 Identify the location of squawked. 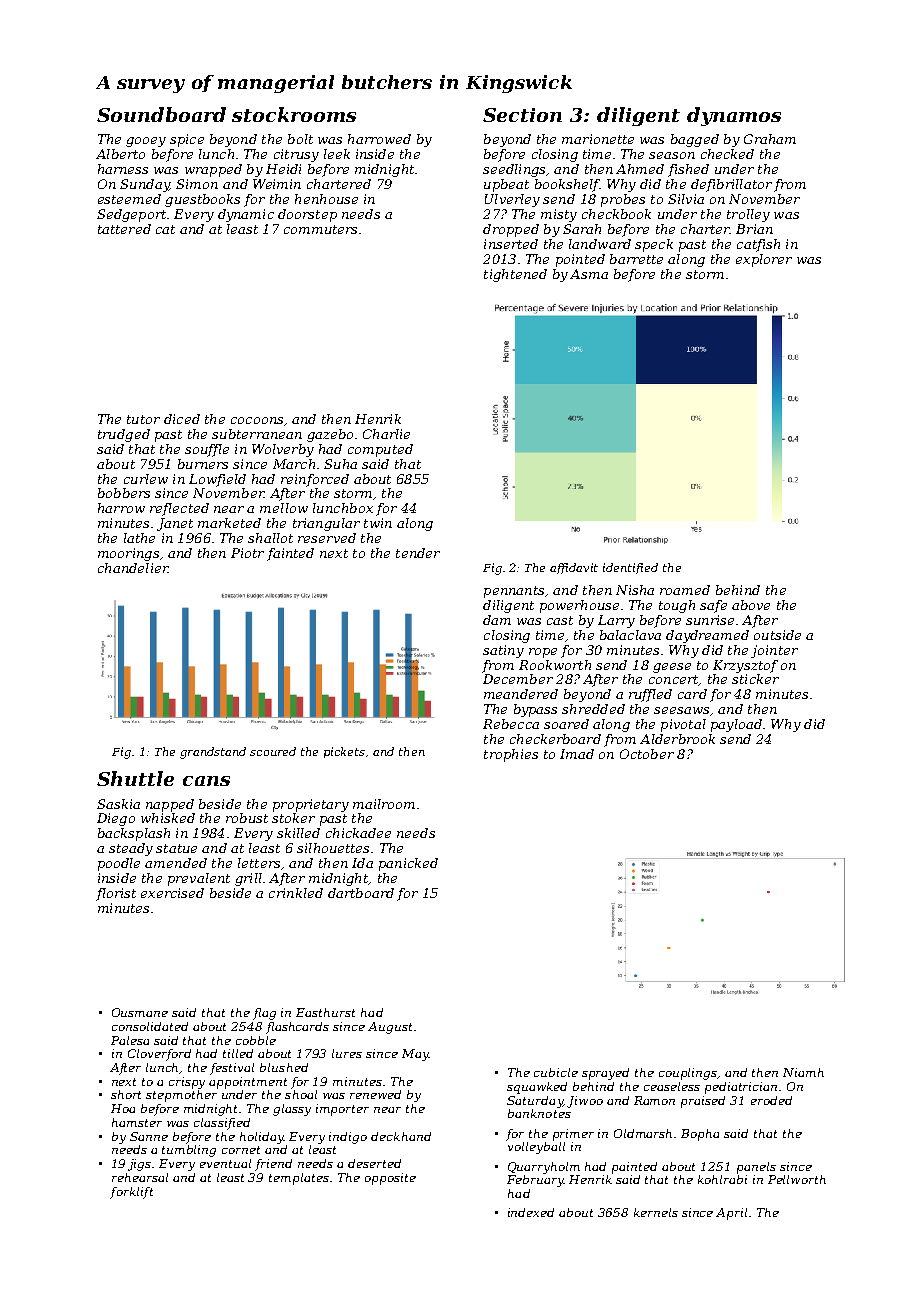
(537, 1088).
